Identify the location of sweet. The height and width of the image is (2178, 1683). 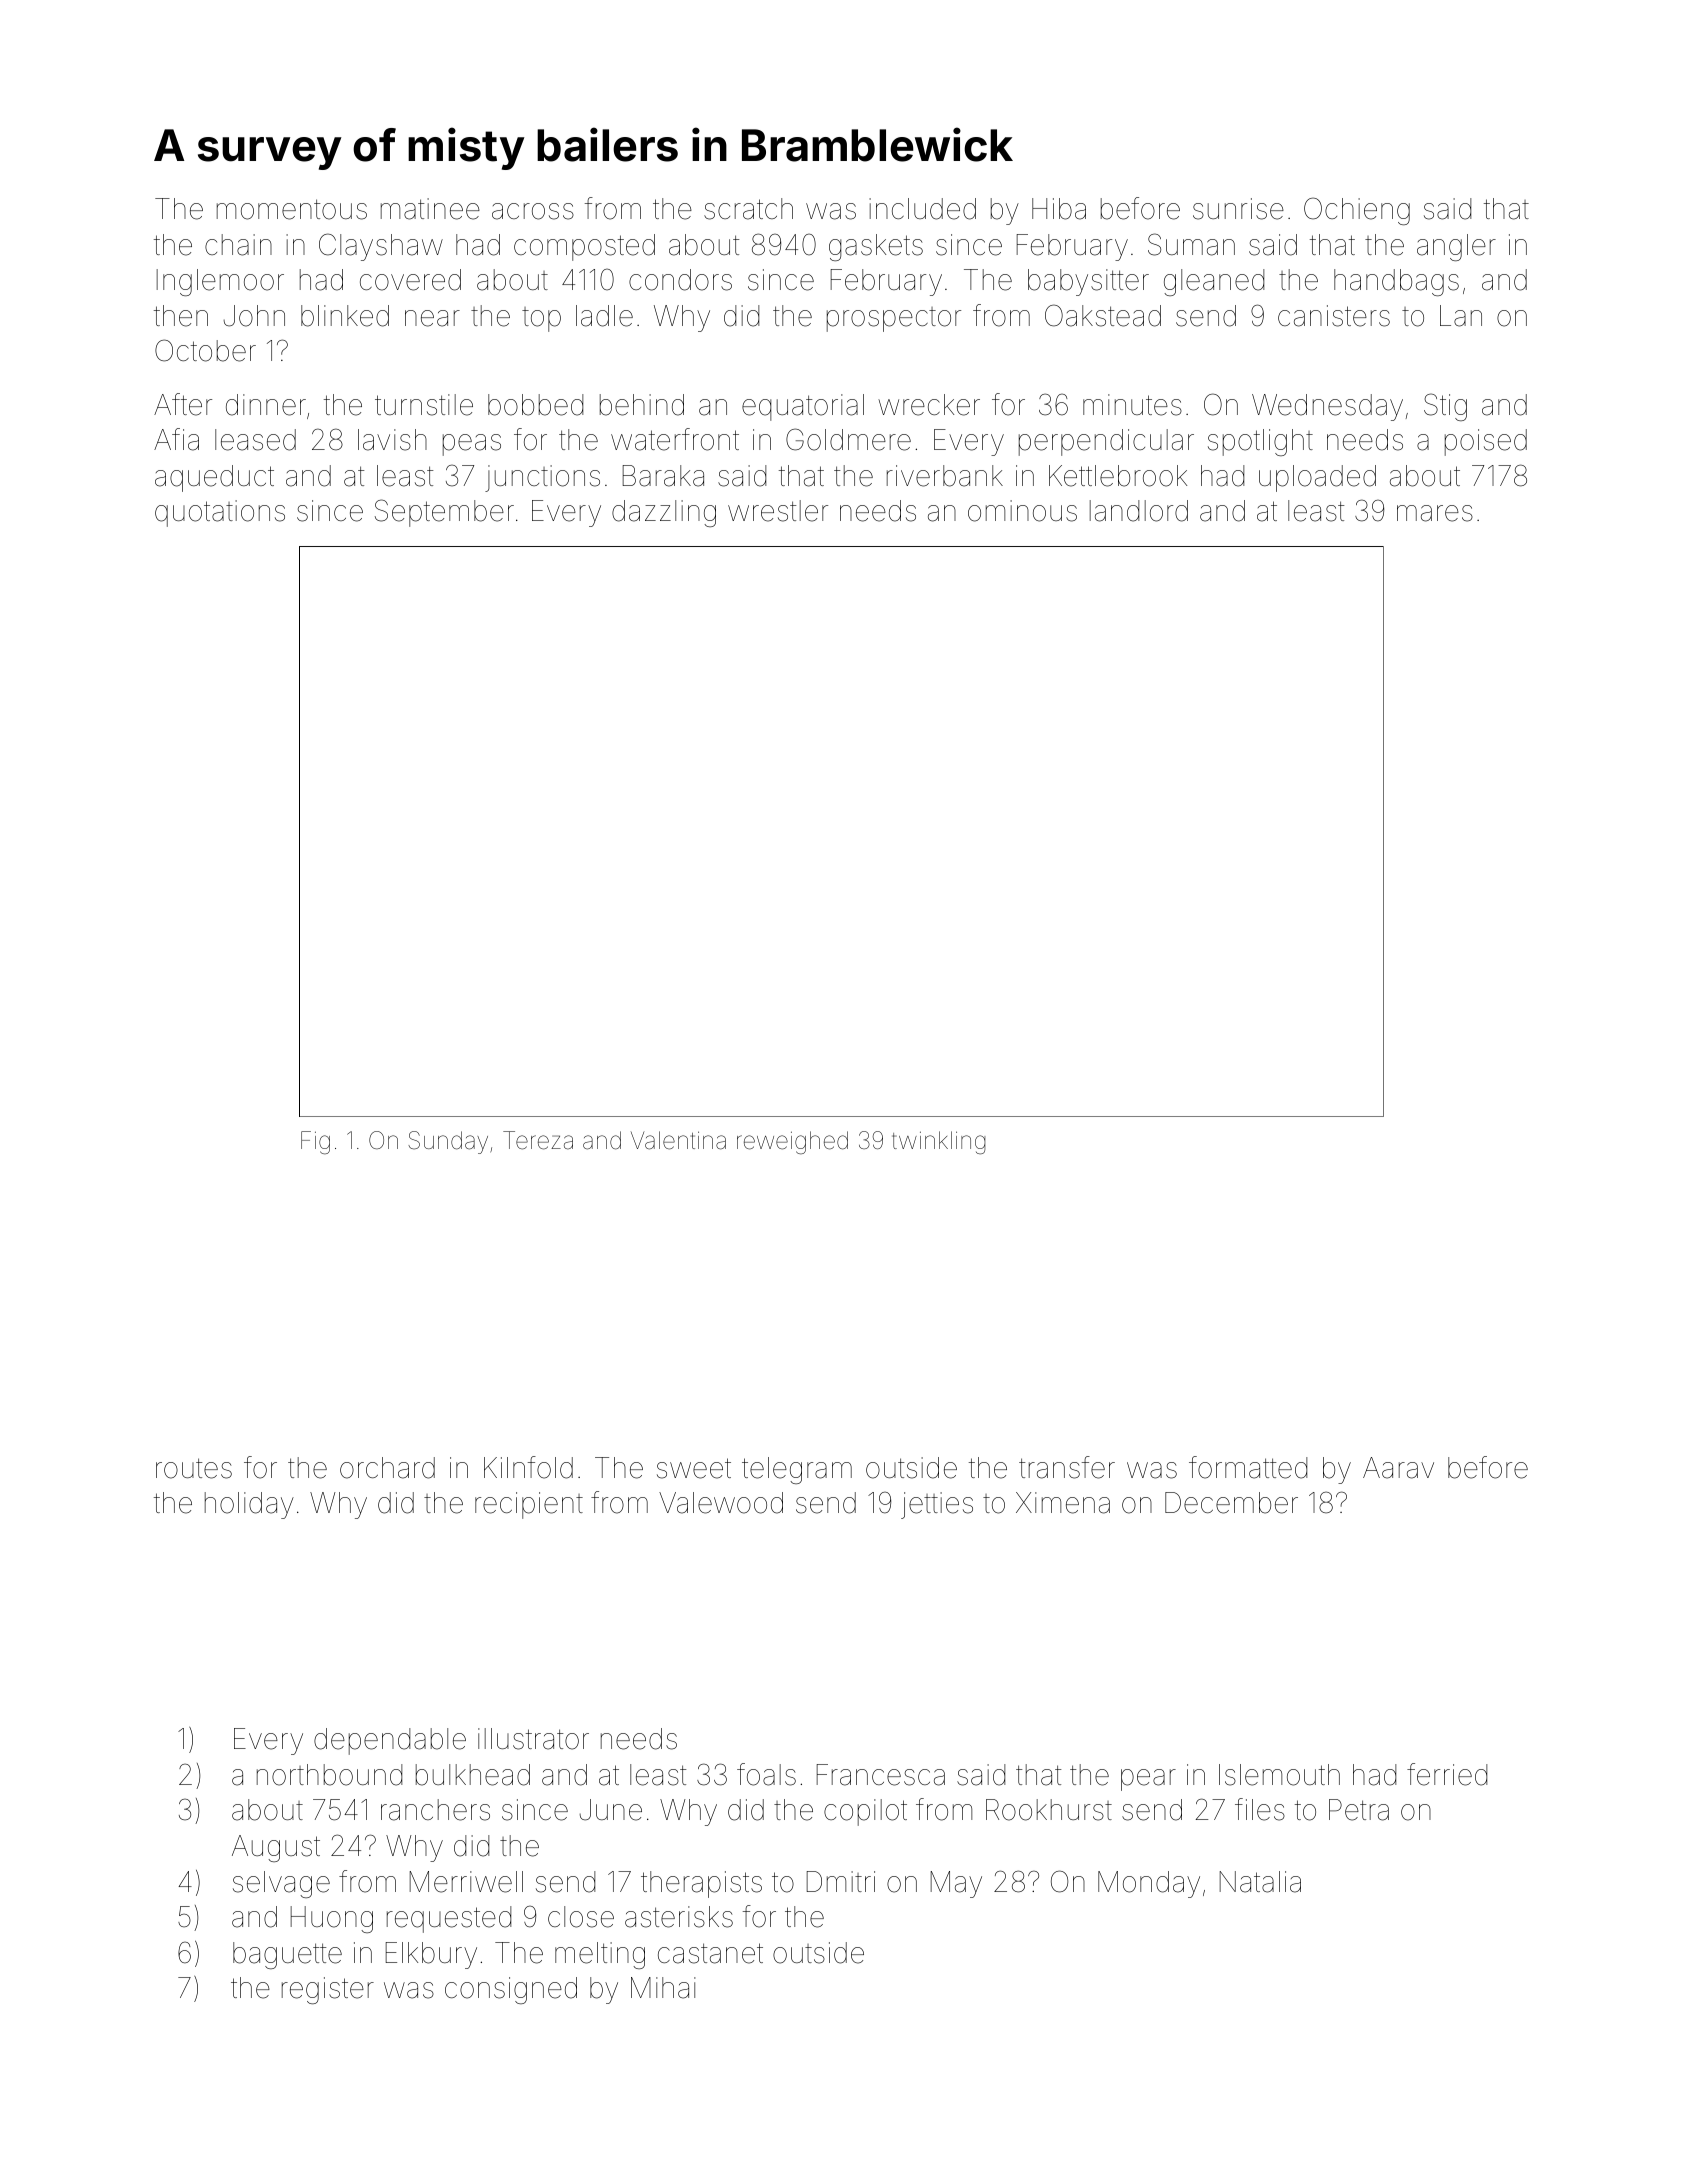
(694, 1468).
